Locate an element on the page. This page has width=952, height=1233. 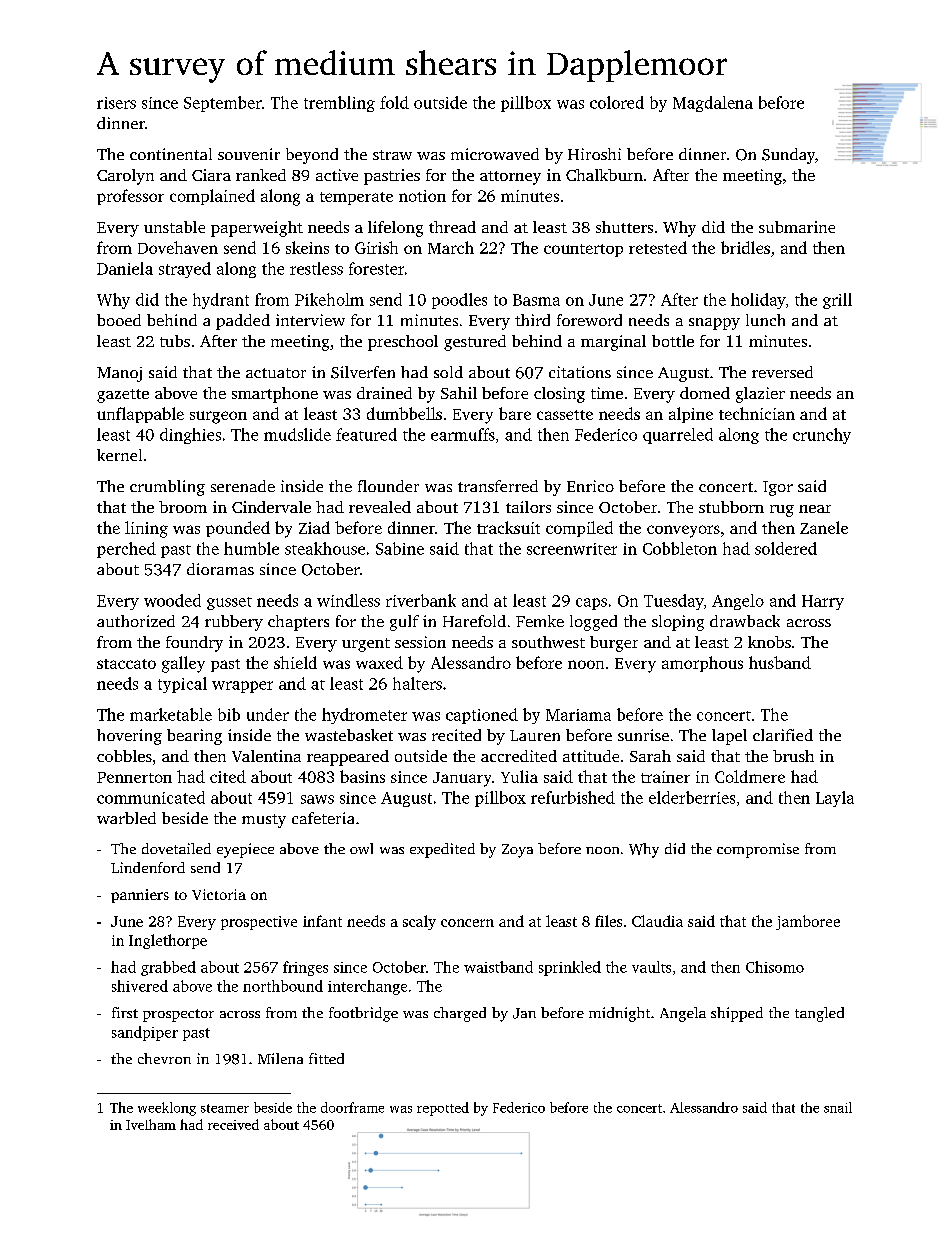
prospector is located at coordinates (178, 1015).
